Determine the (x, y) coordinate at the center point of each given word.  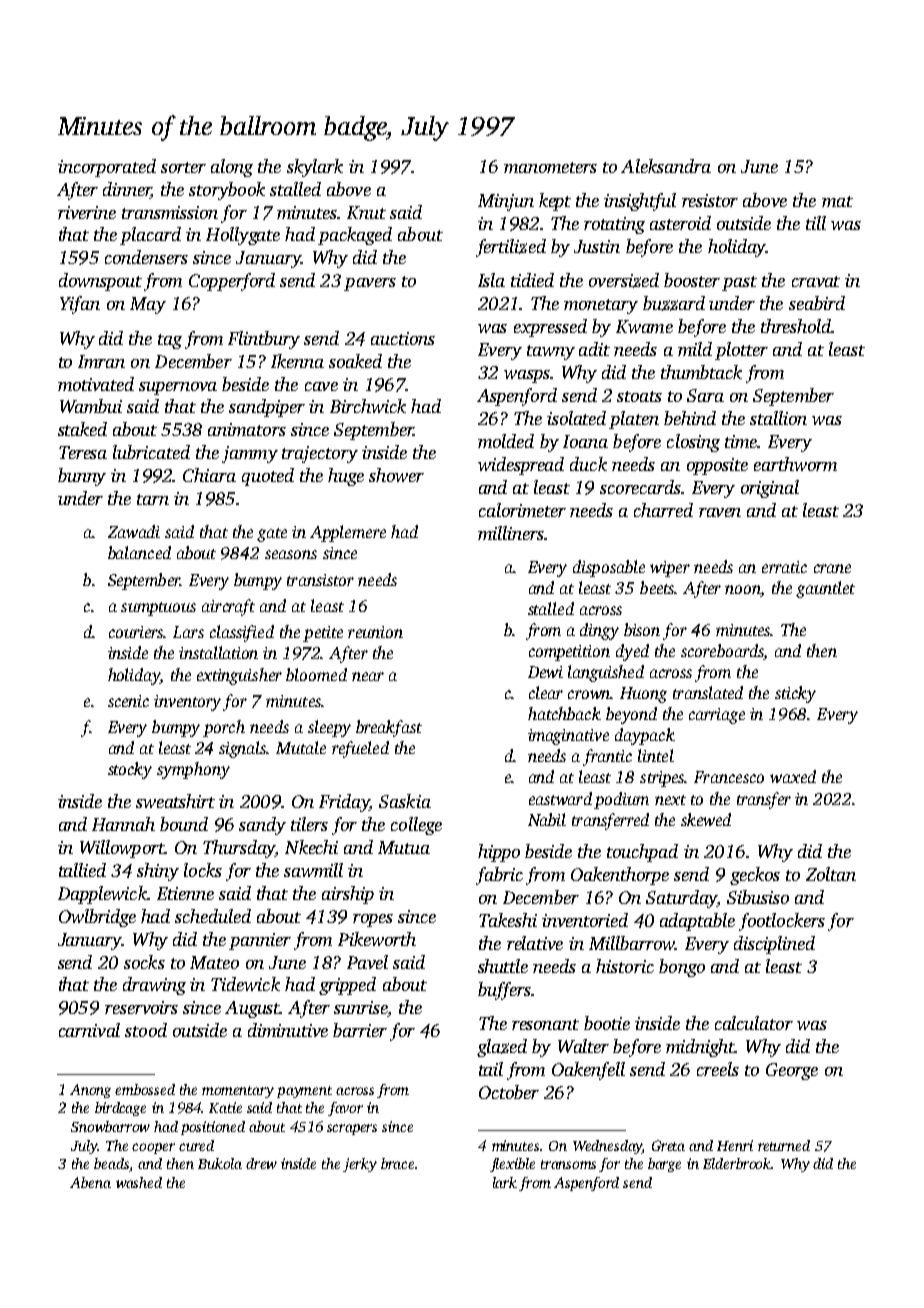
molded (506, 441)
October (509, 1092)
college (416, 826)
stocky (130, 770)
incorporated (107, 168)
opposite (717, 466)
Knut (366, 212)
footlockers (782, 922)
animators (247, 429)
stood (146, 1030)
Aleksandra (666, 166)
